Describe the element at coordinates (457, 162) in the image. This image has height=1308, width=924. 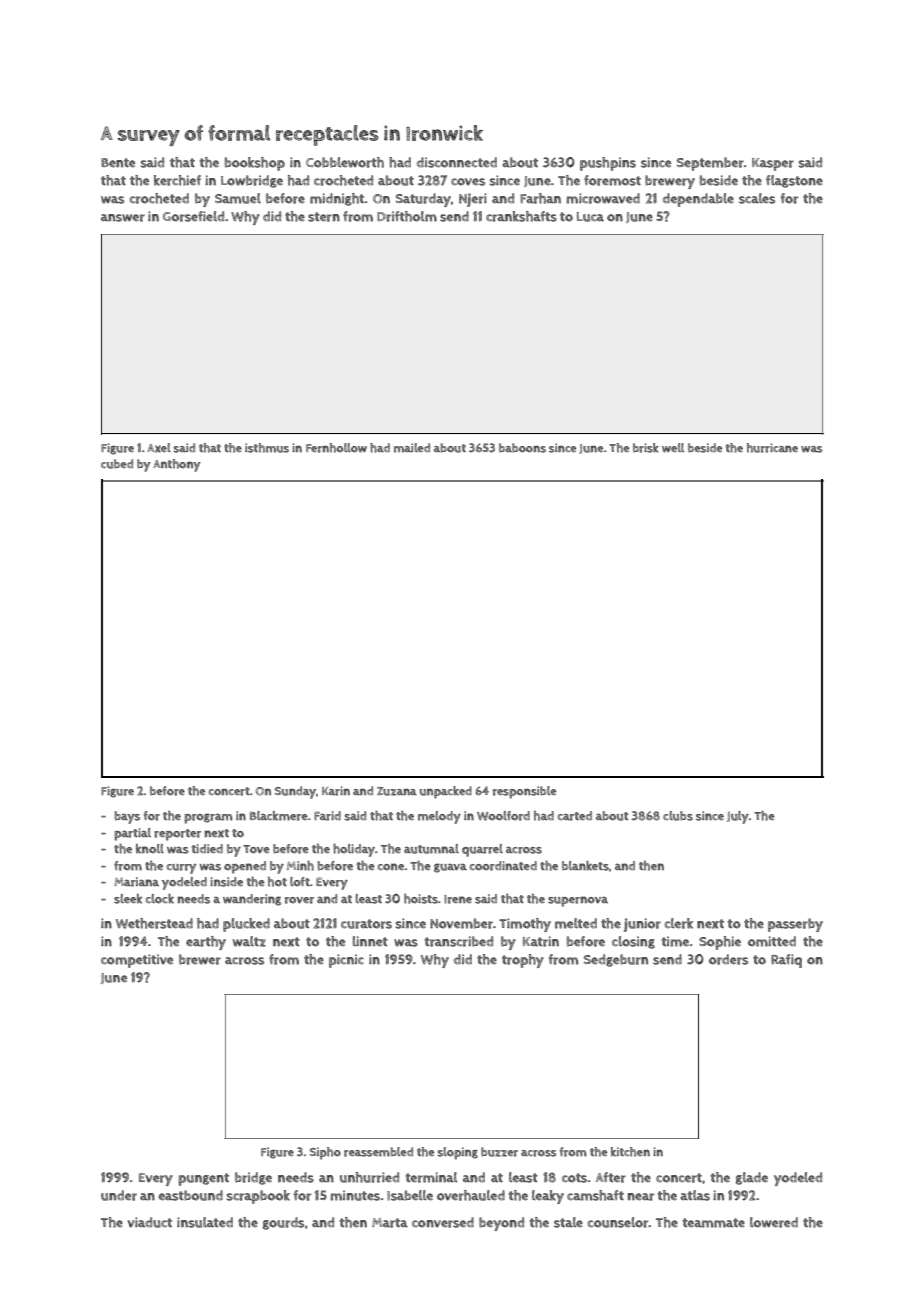
I see `disconnected` at that location.
